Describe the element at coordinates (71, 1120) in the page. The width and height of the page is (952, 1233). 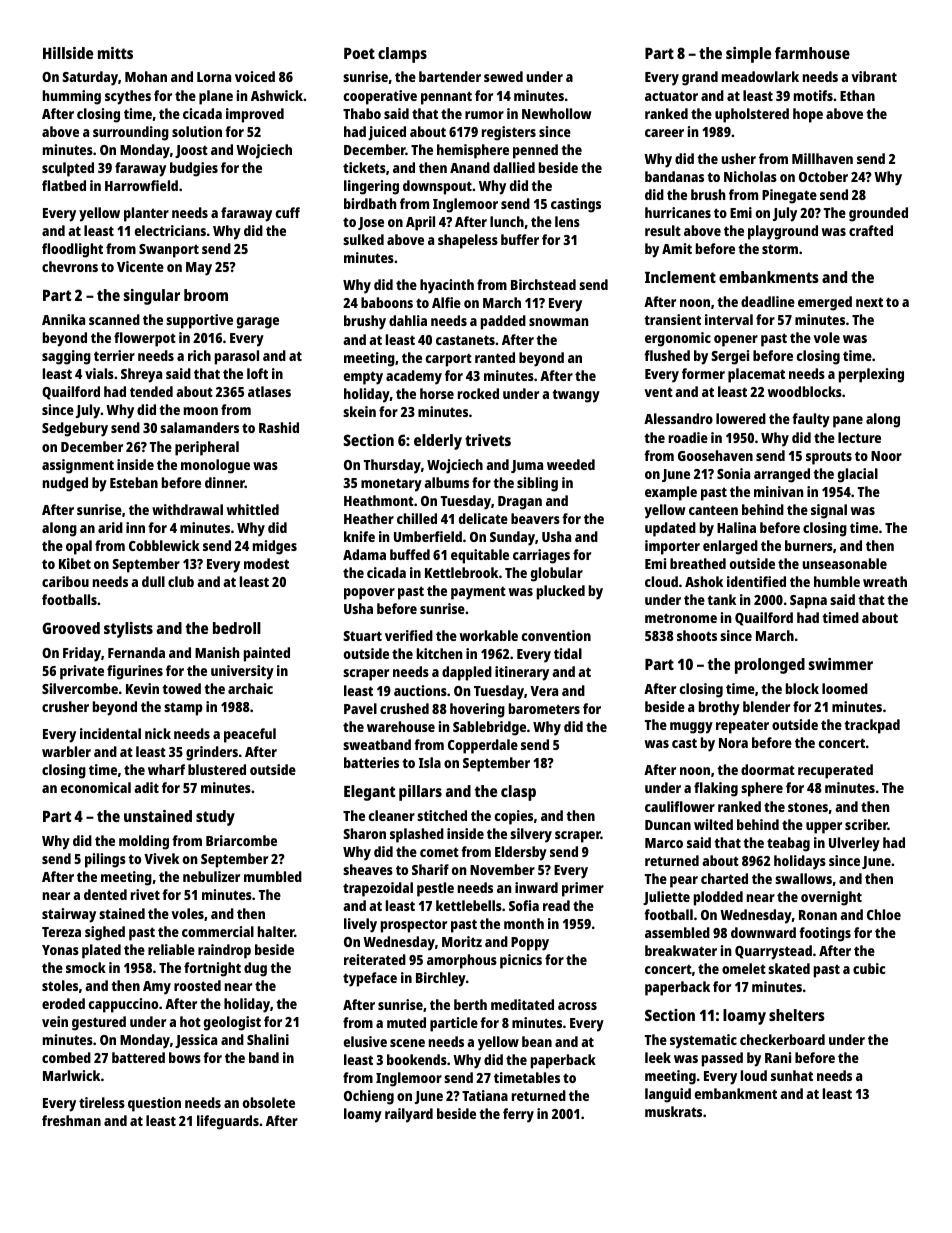
I see `freshman` at that location.
